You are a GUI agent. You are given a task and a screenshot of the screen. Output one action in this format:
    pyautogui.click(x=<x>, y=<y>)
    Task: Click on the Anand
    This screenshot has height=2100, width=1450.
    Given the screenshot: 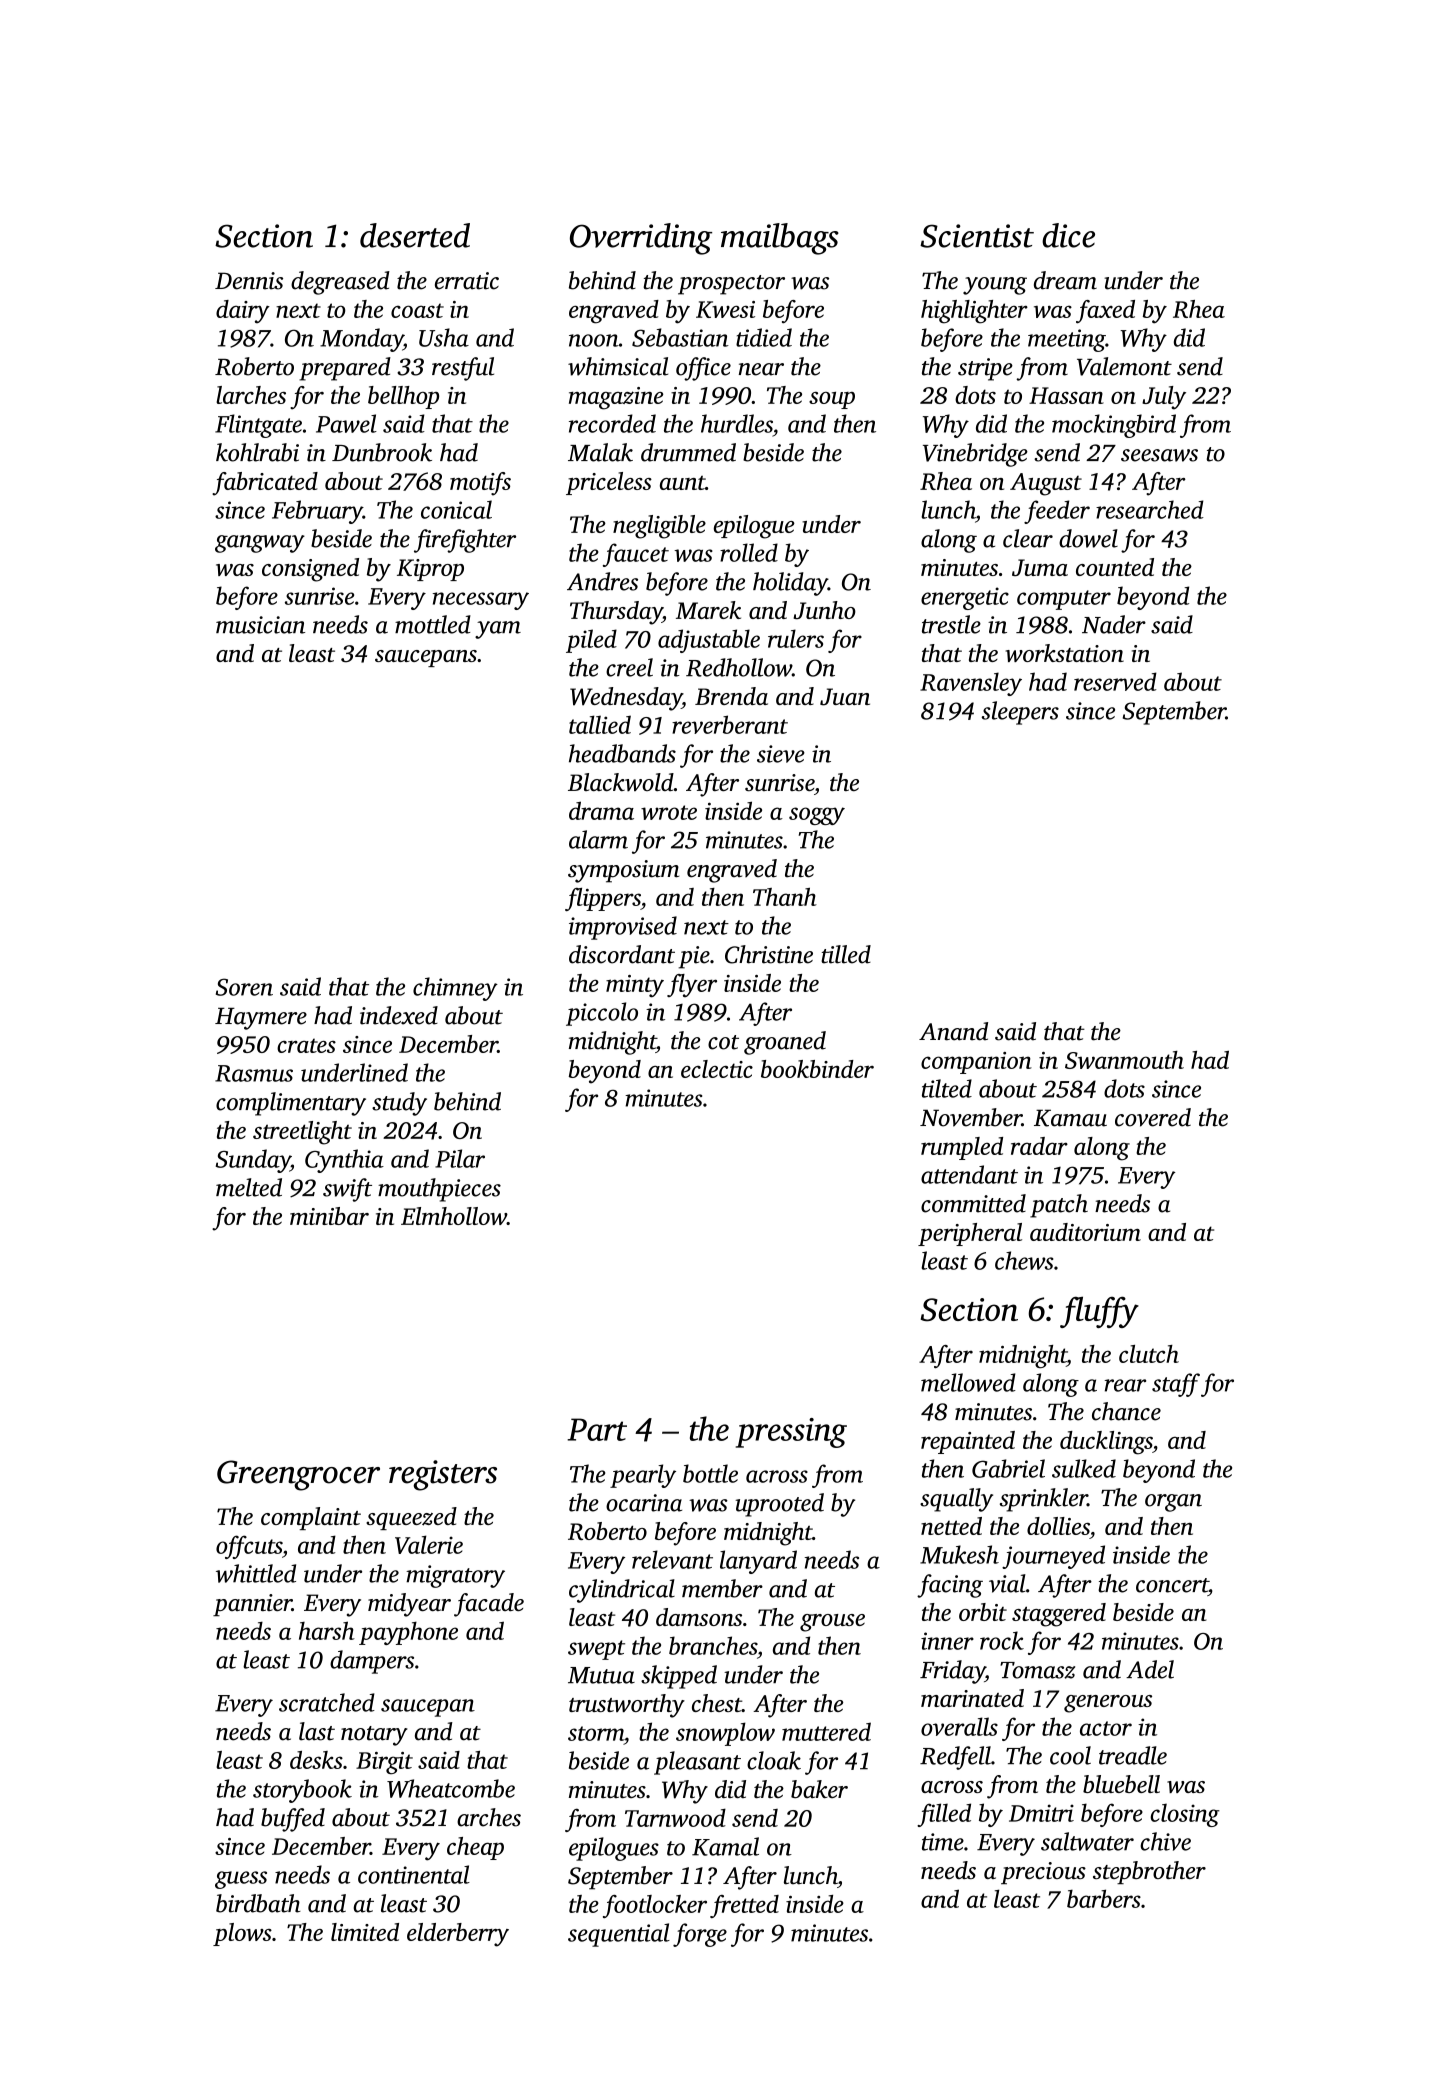 What is the action you would take?
    pyautogui.click(x=953, y=1031)
